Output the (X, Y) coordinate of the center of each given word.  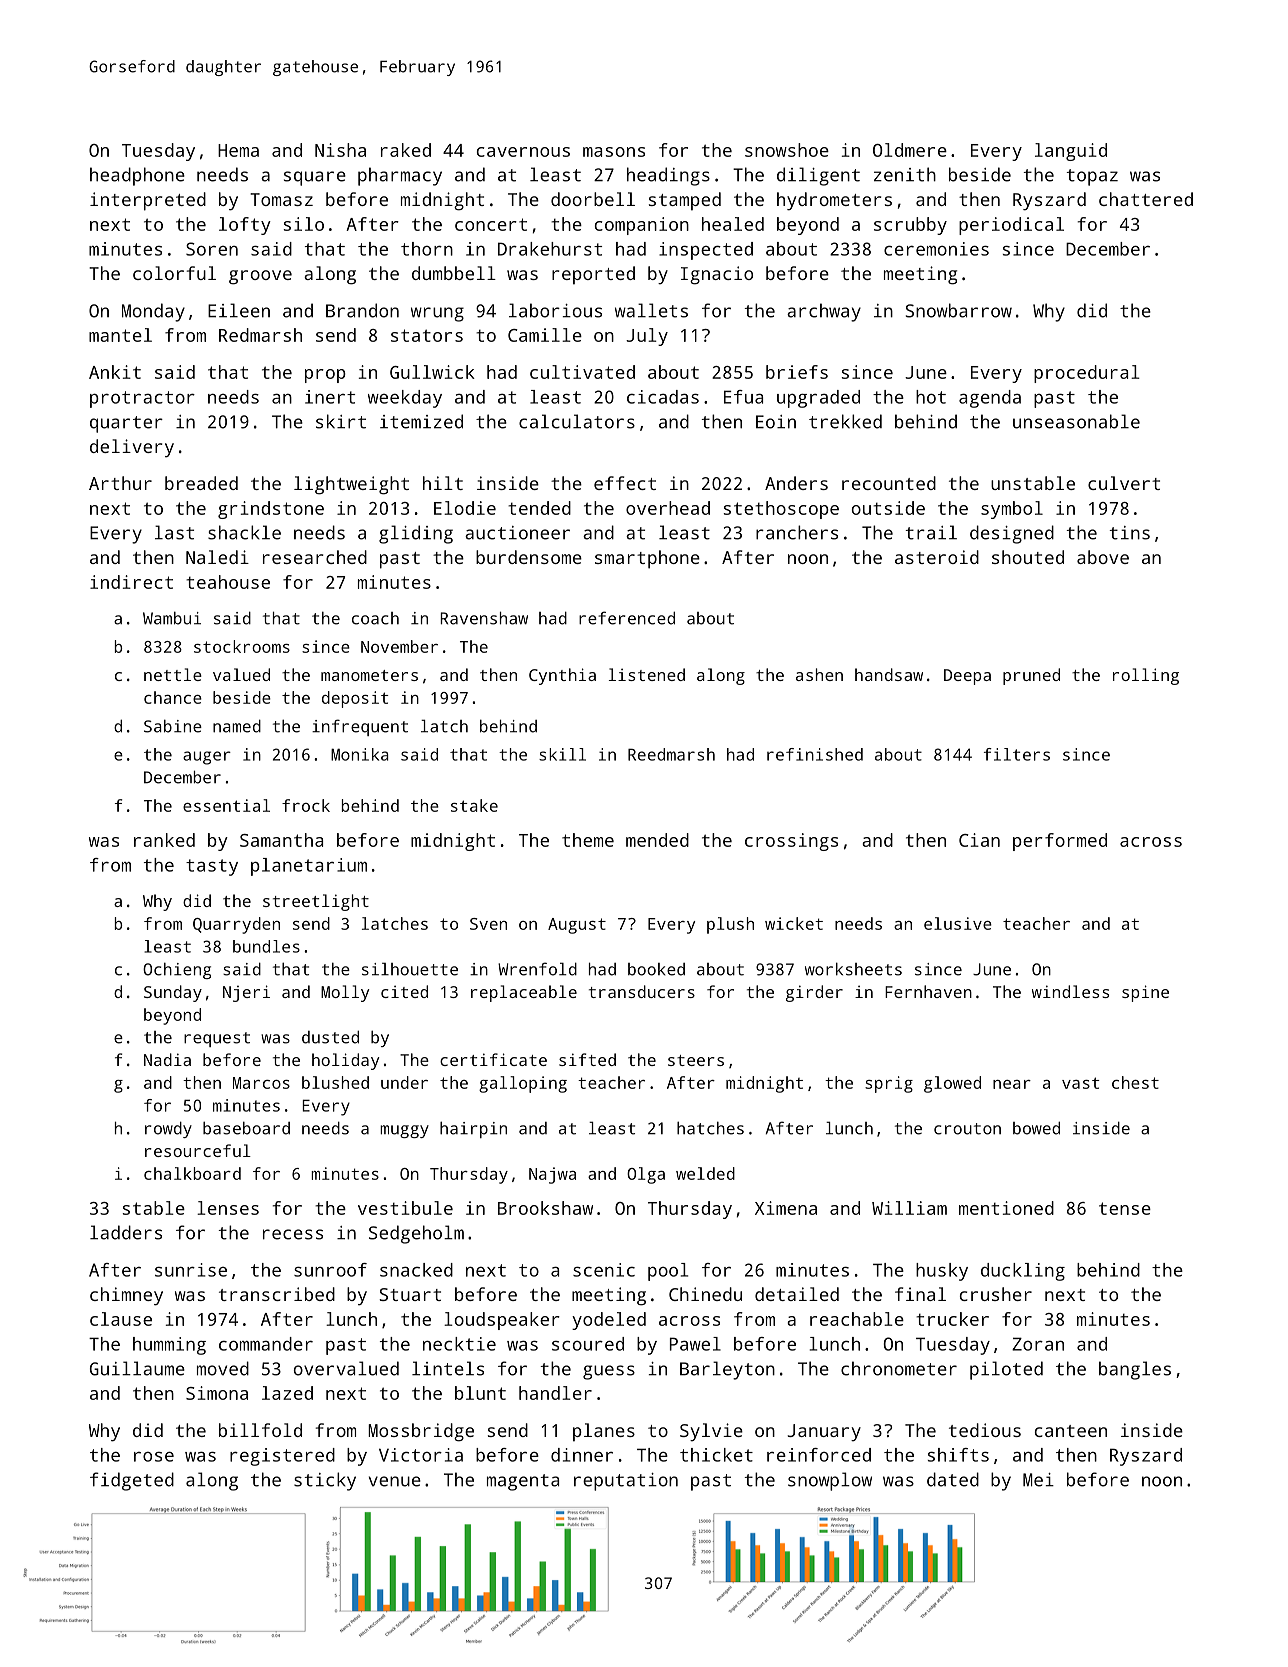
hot (931, 397)
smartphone (647, 559)
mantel (120, 335)
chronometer (899, 1368)
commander (266, 1344)
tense (1125, 1208)
